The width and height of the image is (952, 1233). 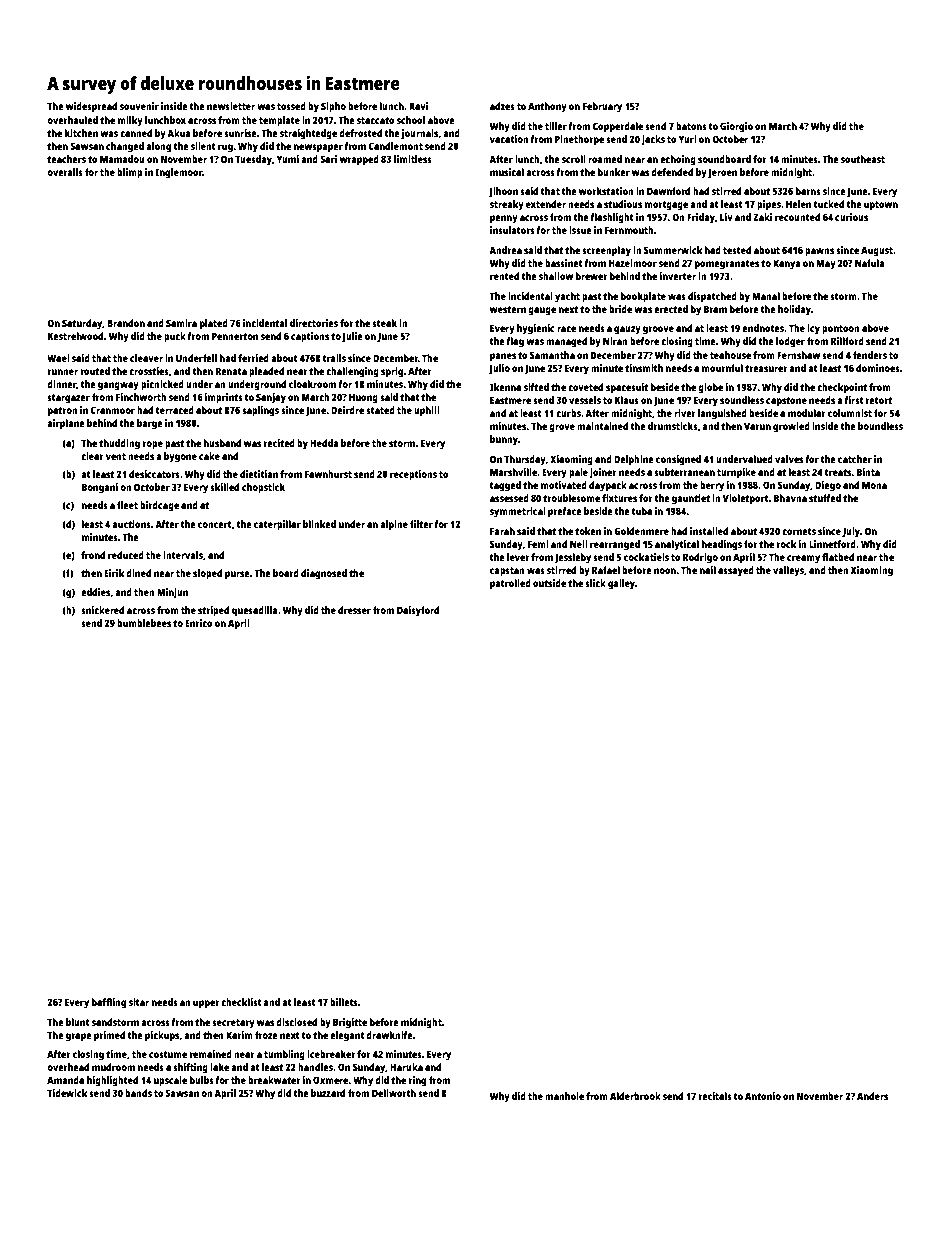 What do you see at coordinates (418, 611) in the image?
I see `Daisyford` at bounding box center [418, 611].
